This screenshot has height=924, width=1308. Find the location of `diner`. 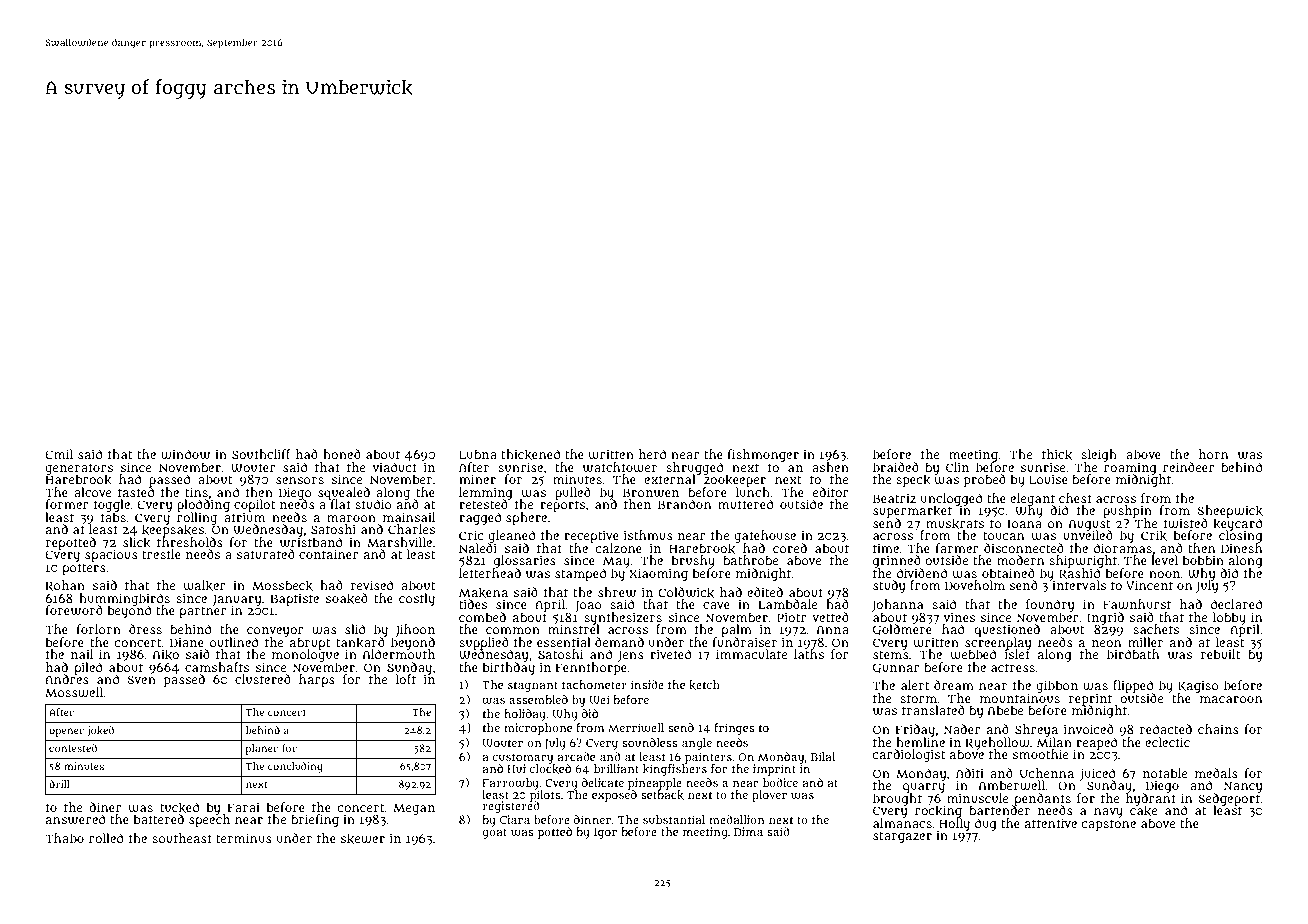

diner is located at coordinates (105, 807).
